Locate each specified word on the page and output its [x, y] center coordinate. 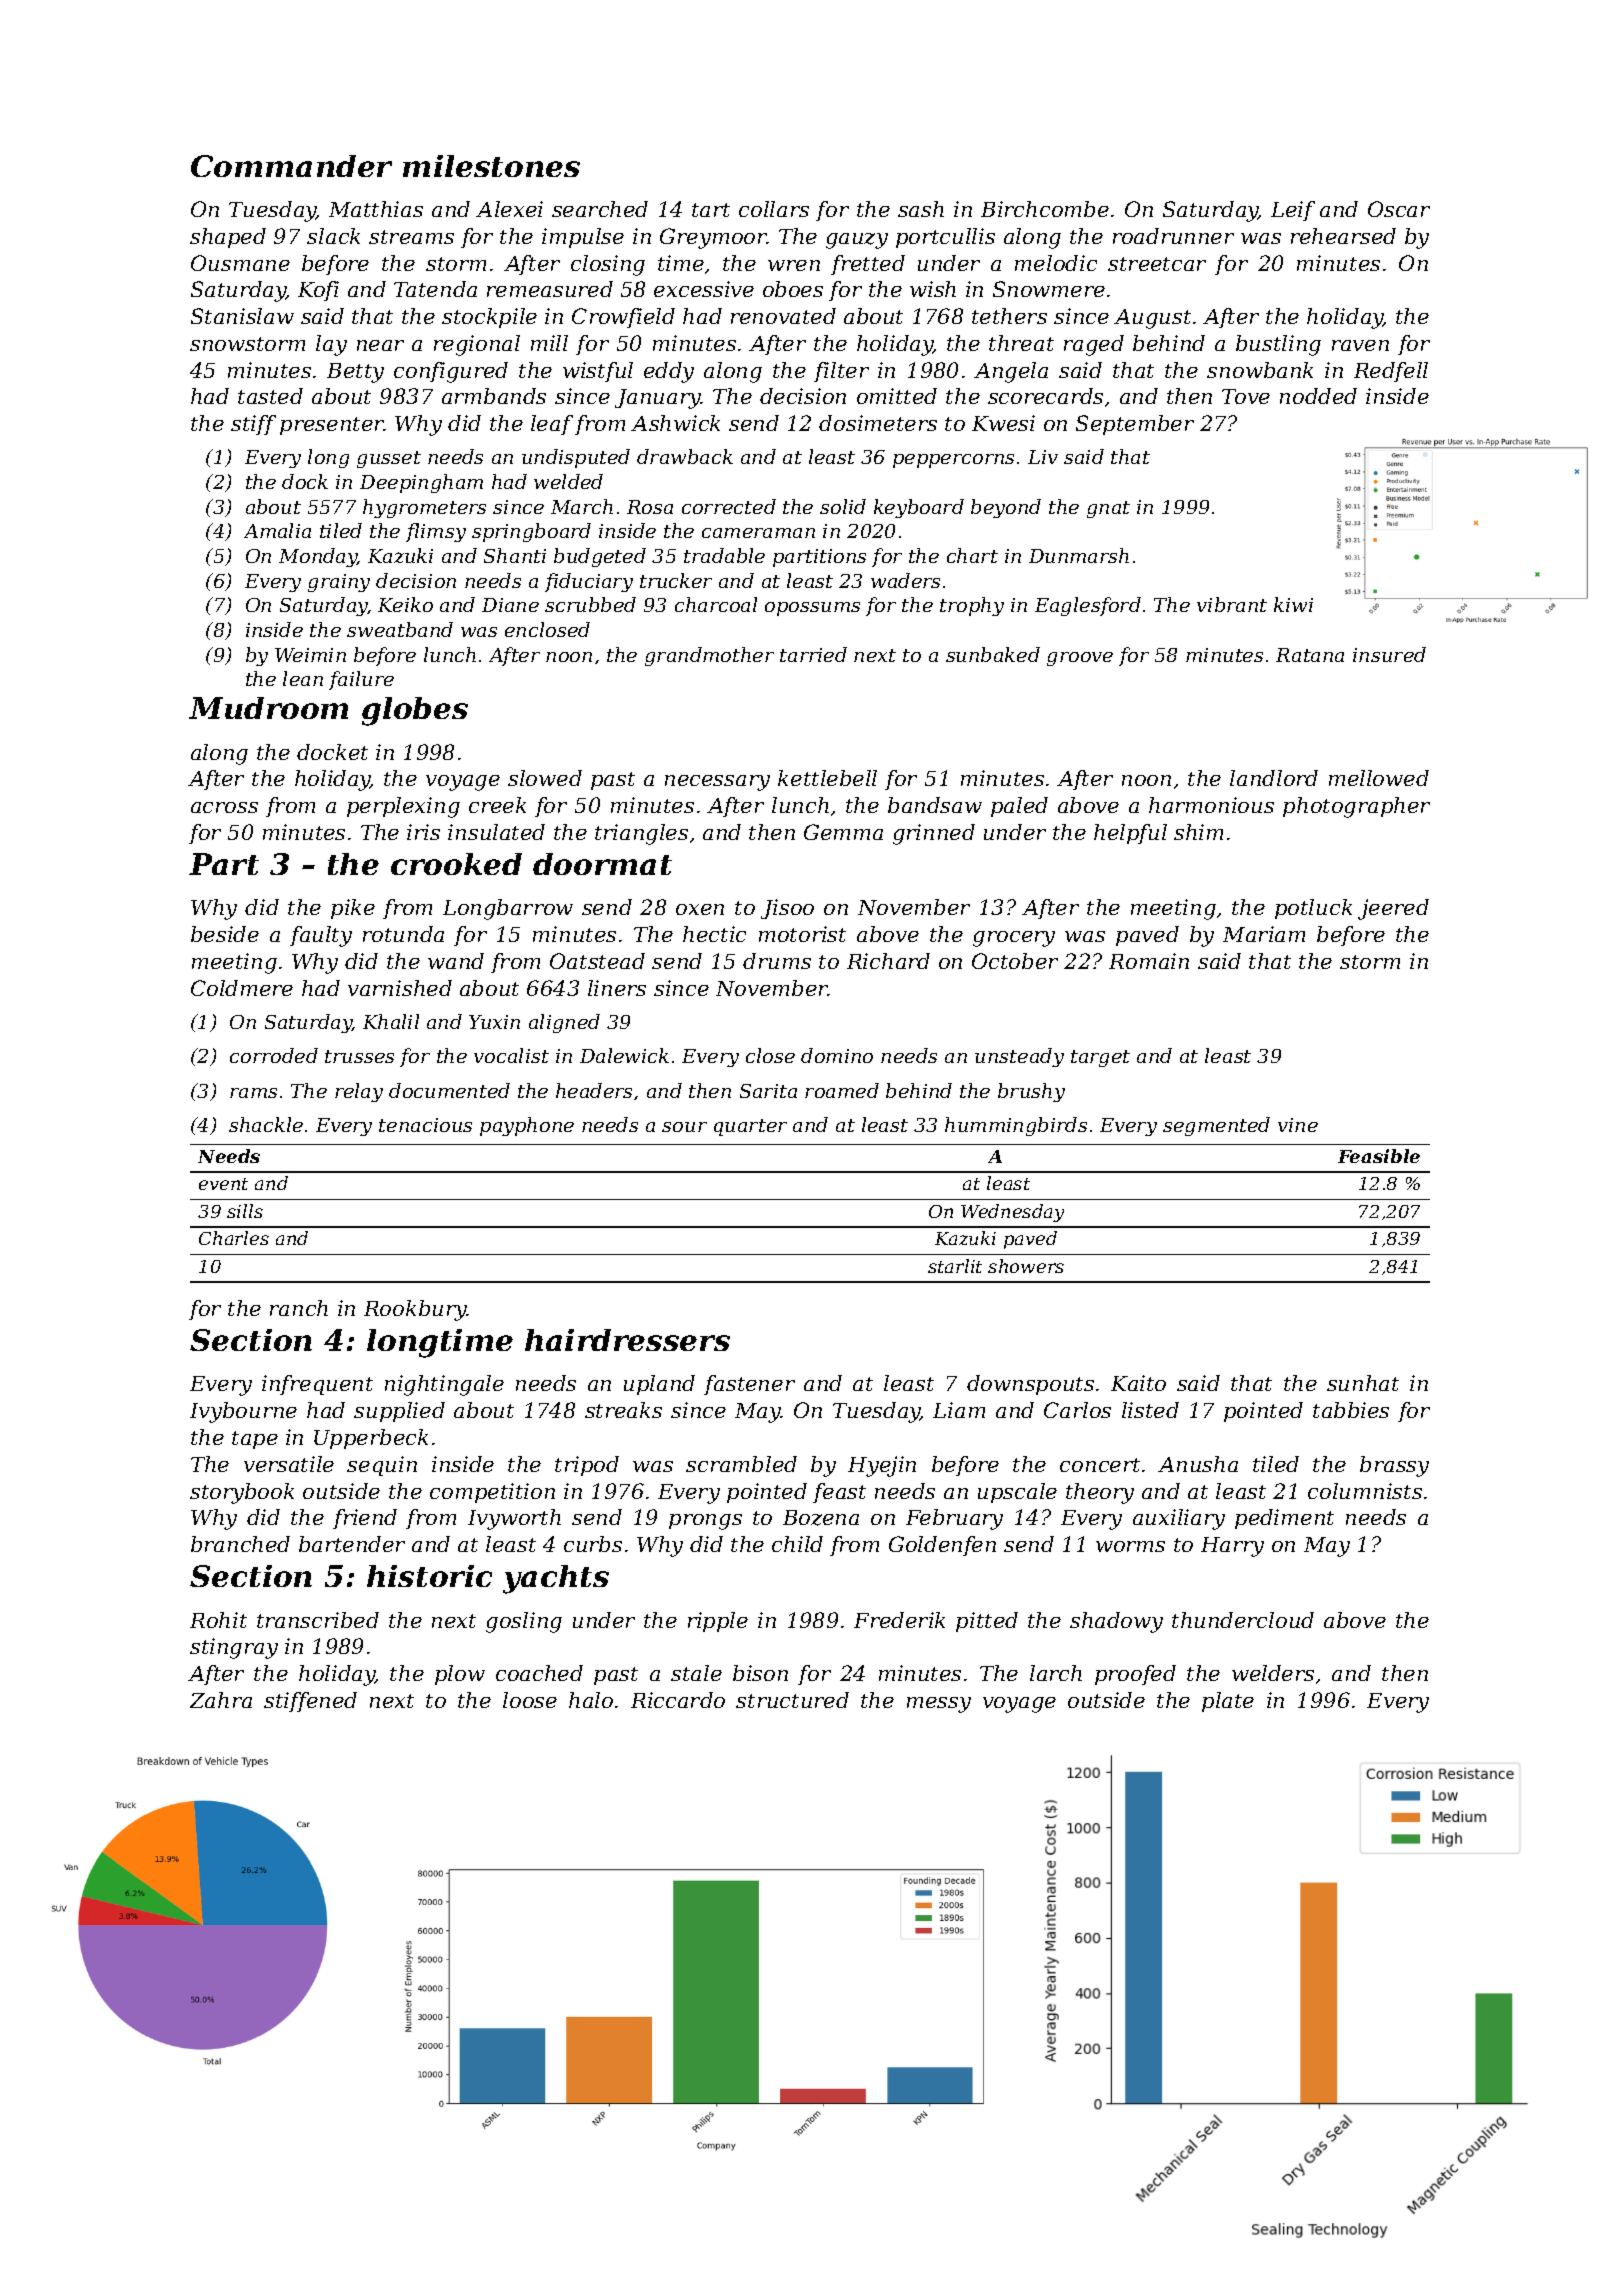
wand [456, 961]
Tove [1246, 396]
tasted [270, 396]
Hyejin [882, 1466]
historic [429, 1576]
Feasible [1379, 1156]
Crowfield [623, 318]
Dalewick [624, 1055]
